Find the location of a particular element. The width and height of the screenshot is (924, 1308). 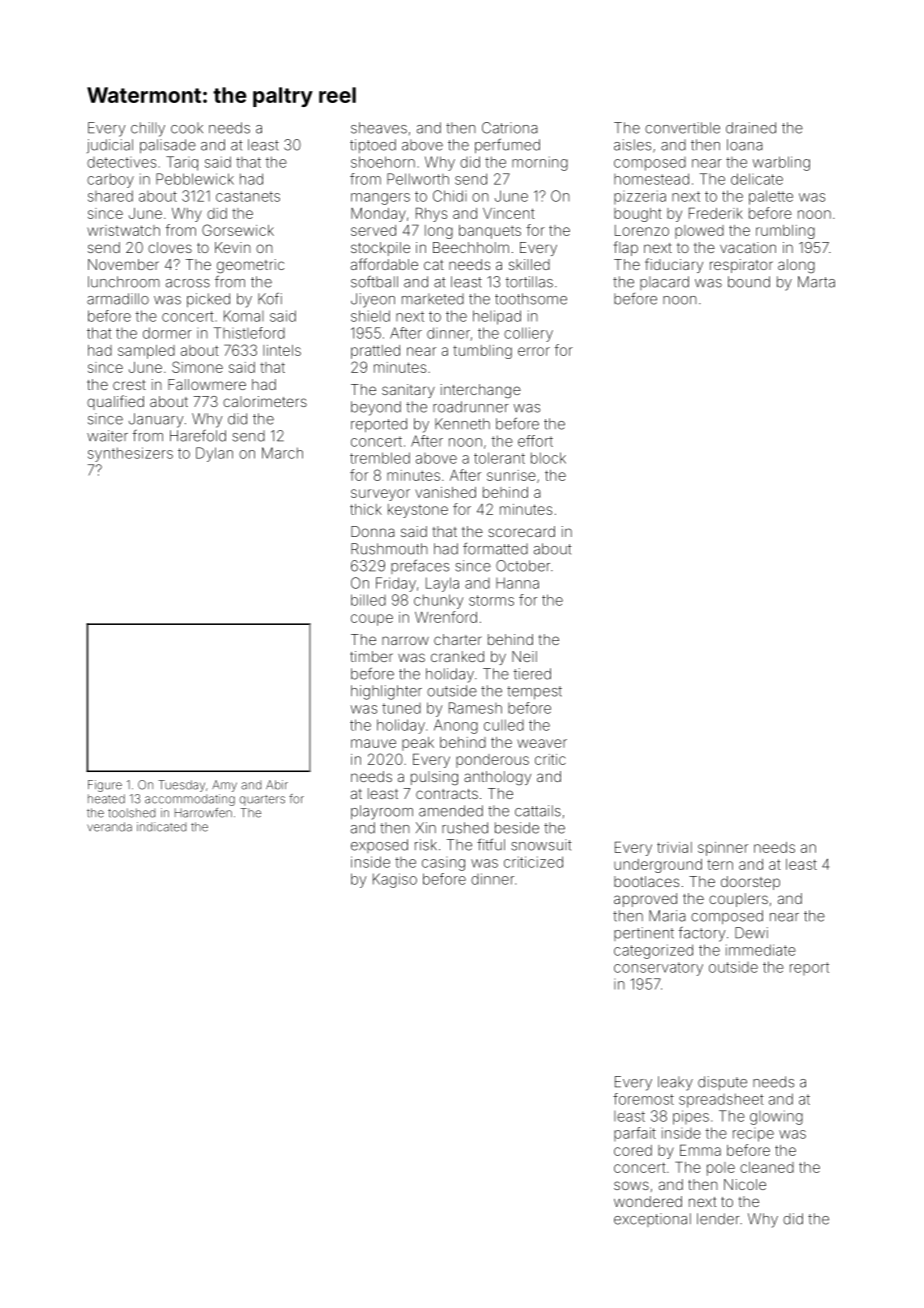

conservatory is located at coordinates (658, 969).
